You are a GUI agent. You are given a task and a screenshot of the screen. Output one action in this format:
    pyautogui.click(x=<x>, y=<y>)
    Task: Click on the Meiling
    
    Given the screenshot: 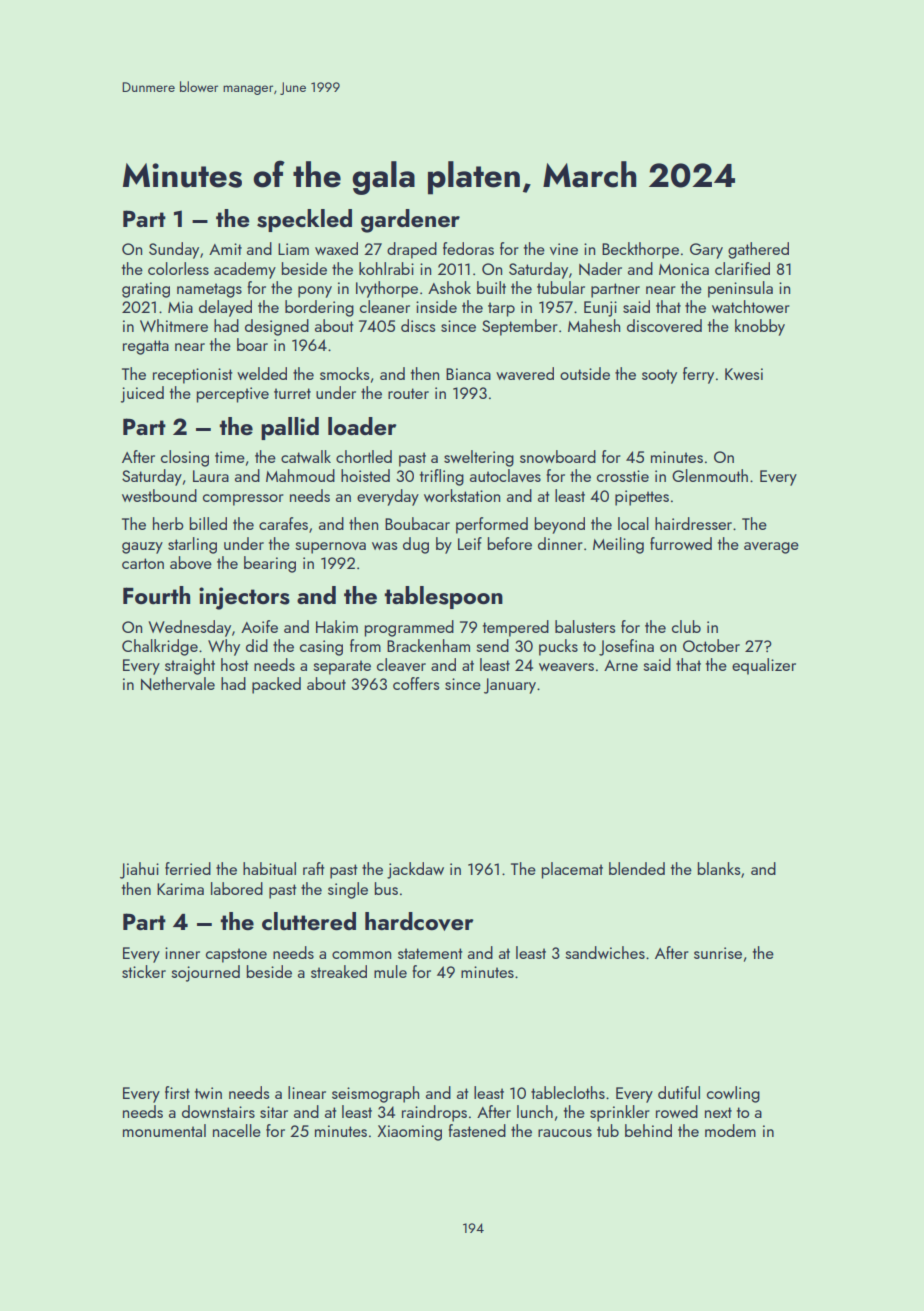 What is the action you would take?
    pyautogui.click(x=618, y=545)
